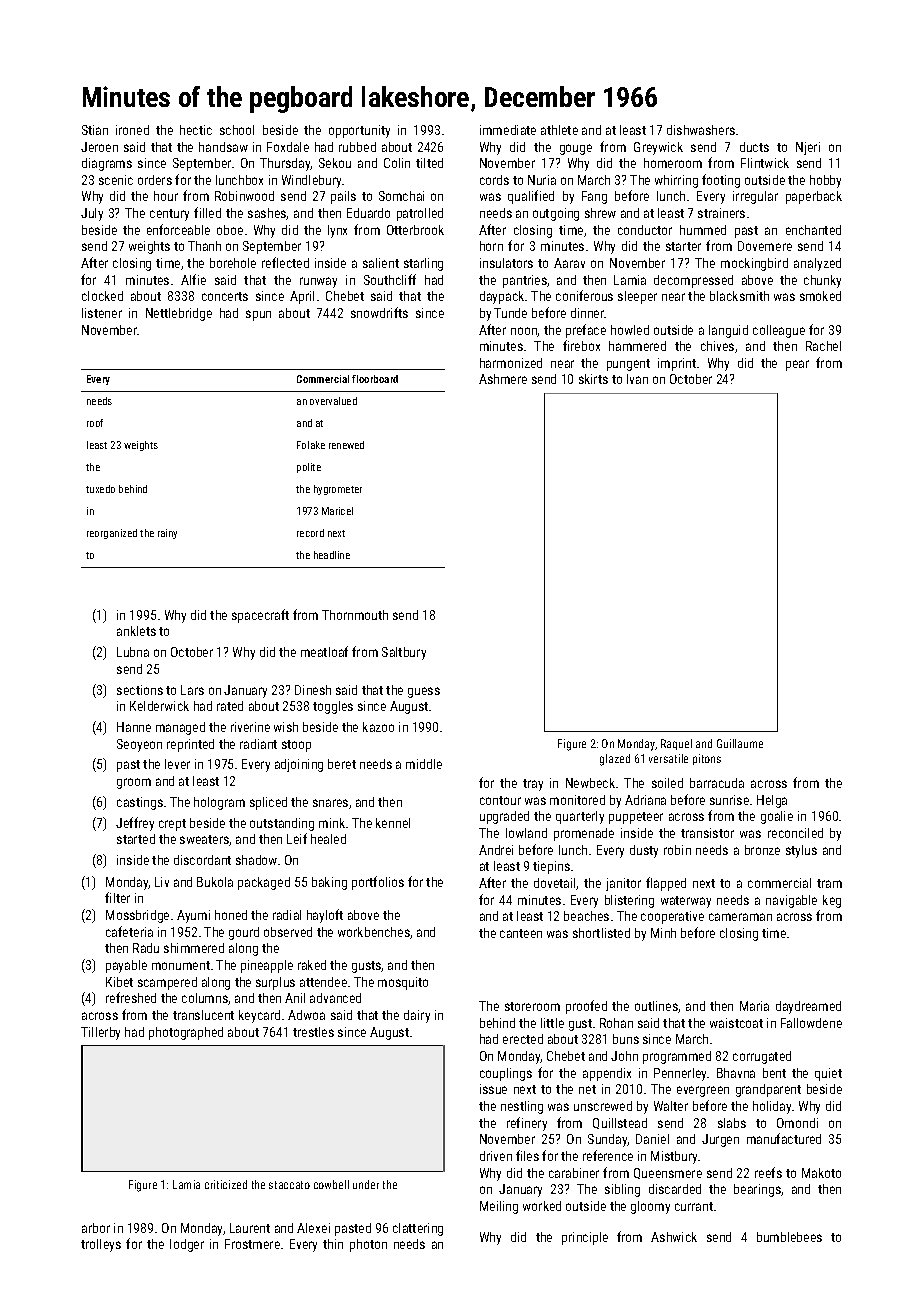 Image resolution: width=924 pixels, height=1308 pixels. Describe the element at coordinates (136, 839) in the screenshot. I see `started` at that location.
